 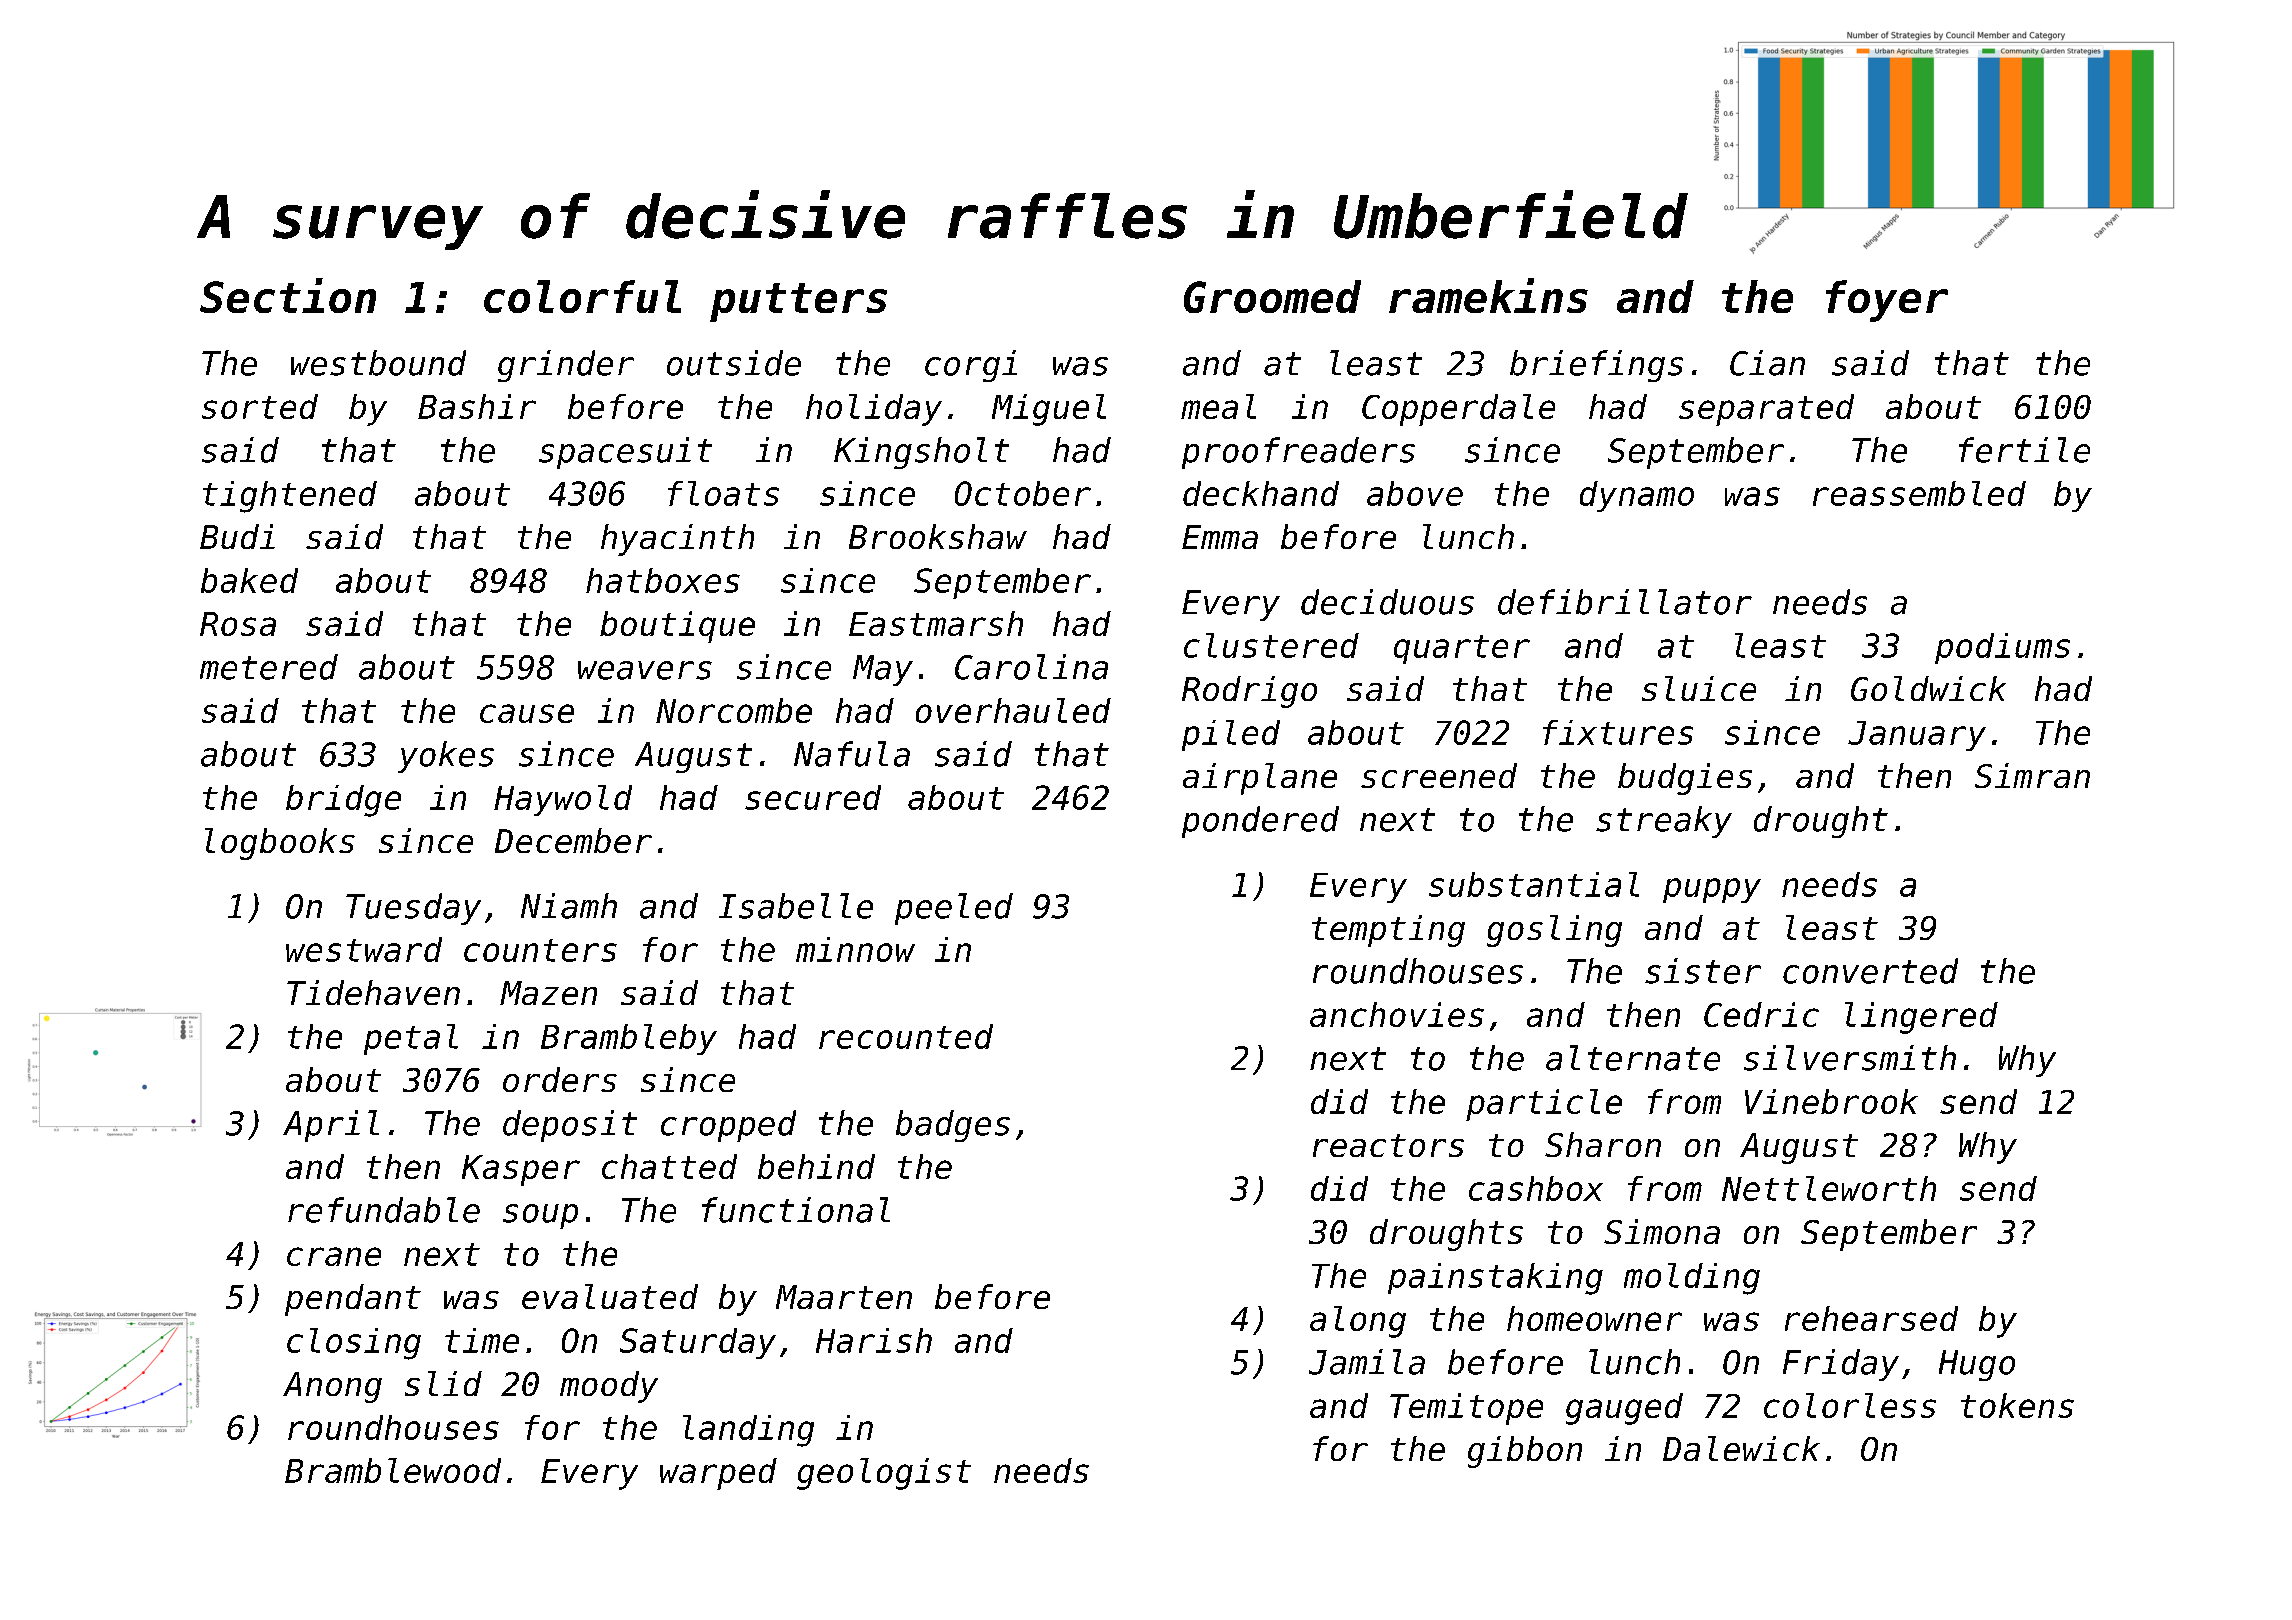 What do you see at coordinates (563, 800) in the document?
I see `Haywold` at bounding box center [563, 800].
